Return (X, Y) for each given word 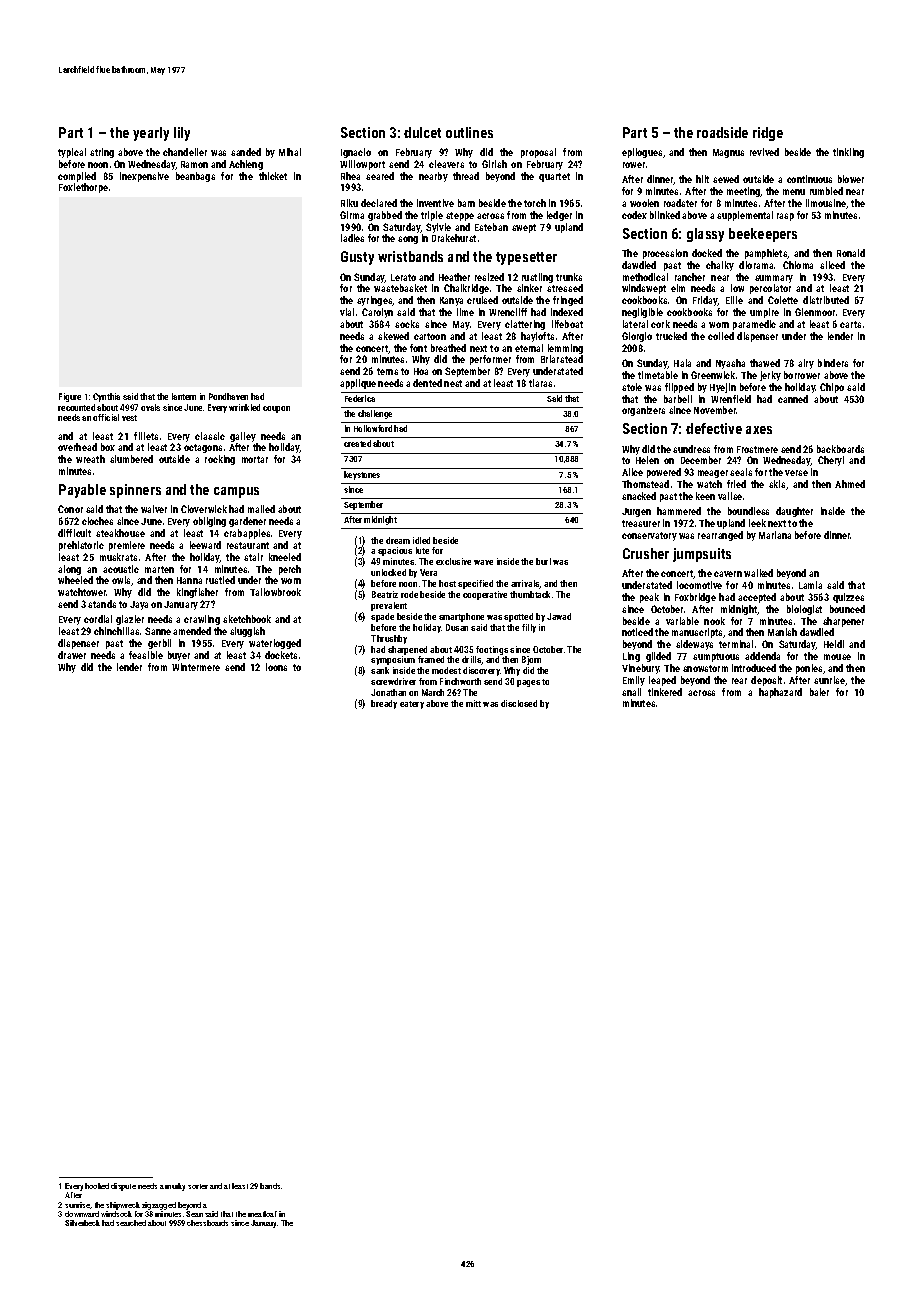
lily (182, 134)
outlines (469, 132)
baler (819, 692)
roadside (722, 132)
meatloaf (262, 1214)
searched (131, 1223)
